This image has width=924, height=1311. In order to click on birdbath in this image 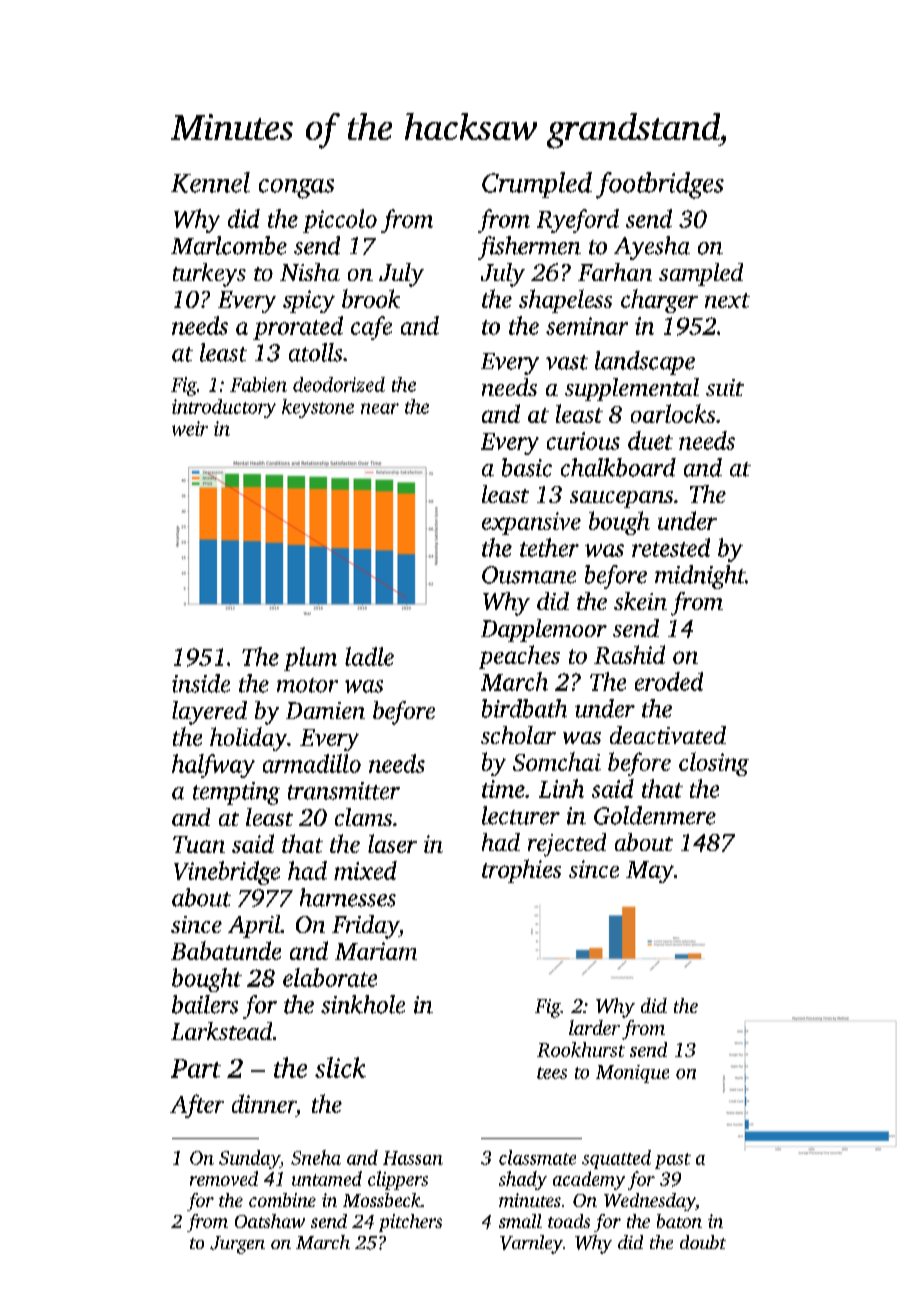, I will do `click(524, 708)`.
